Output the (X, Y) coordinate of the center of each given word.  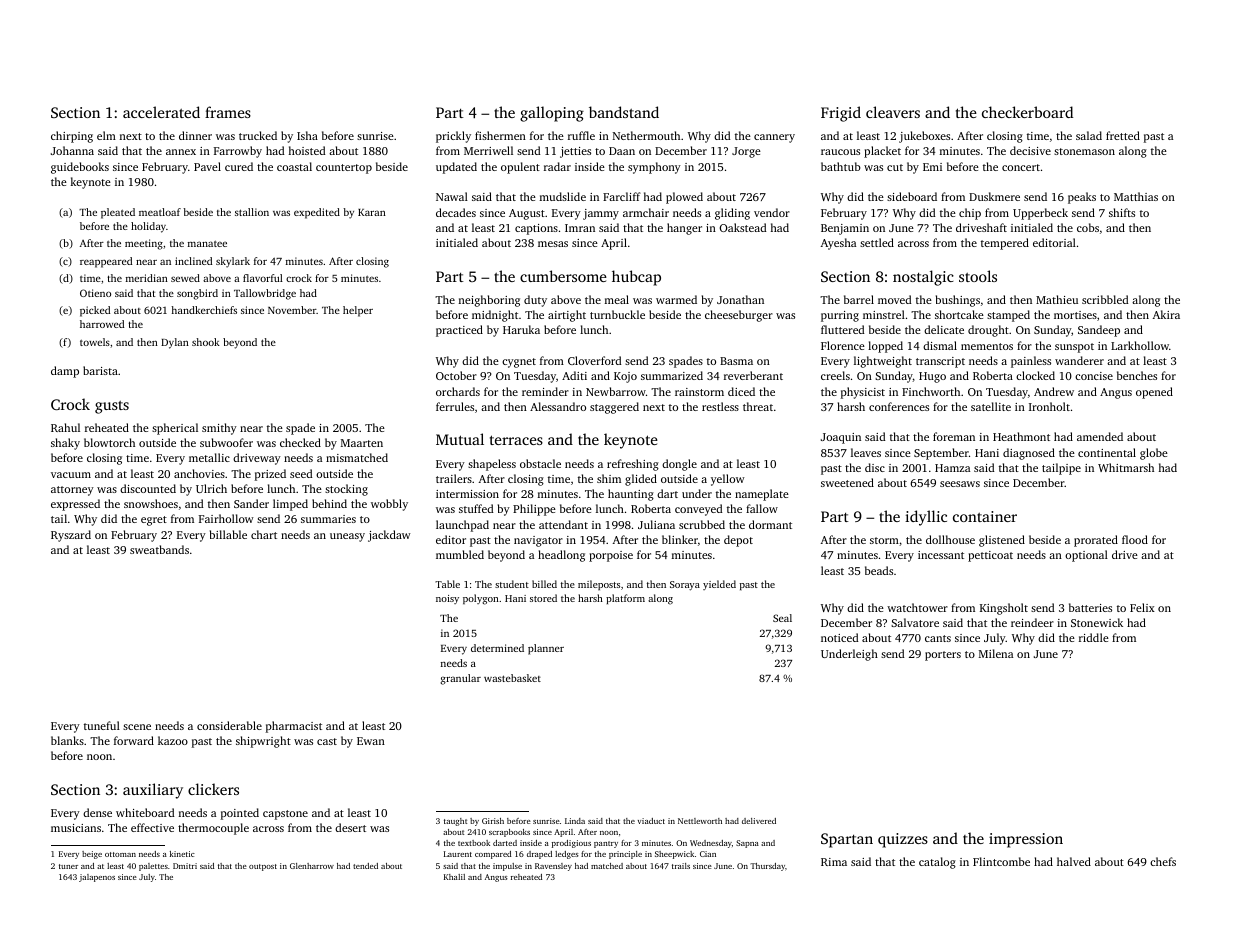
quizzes (903, 840)
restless (720, 406)
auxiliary (153, 791)
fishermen (500, 135)
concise (1094, 376)
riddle (1094, 637)
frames (228, 112)
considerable (229, 725)
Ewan (371, 741)
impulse (507, 867)
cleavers (893, 112)
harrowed (102, 324)
